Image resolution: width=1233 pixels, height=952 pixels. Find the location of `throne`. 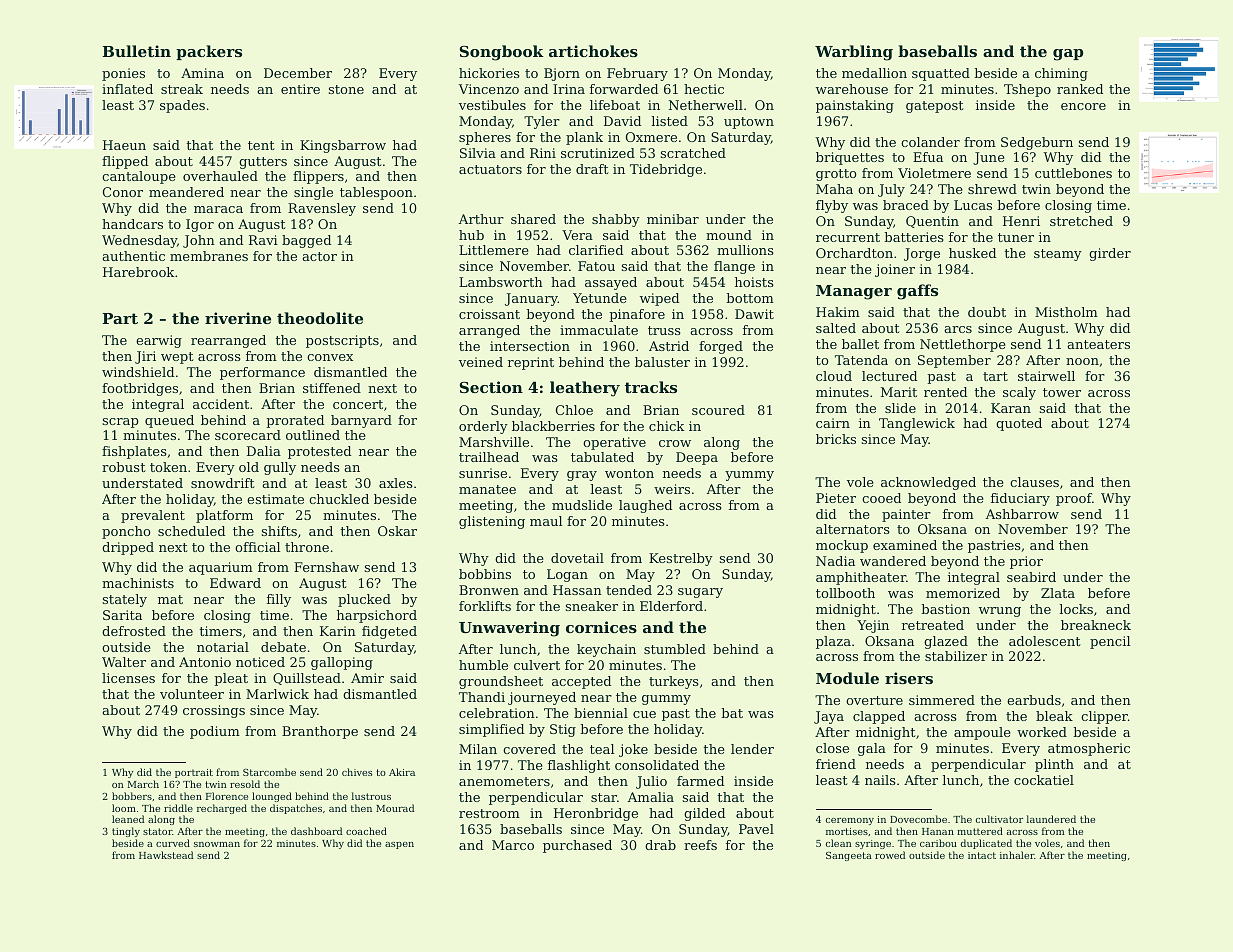

throne is located at coordinates (307, 547).
